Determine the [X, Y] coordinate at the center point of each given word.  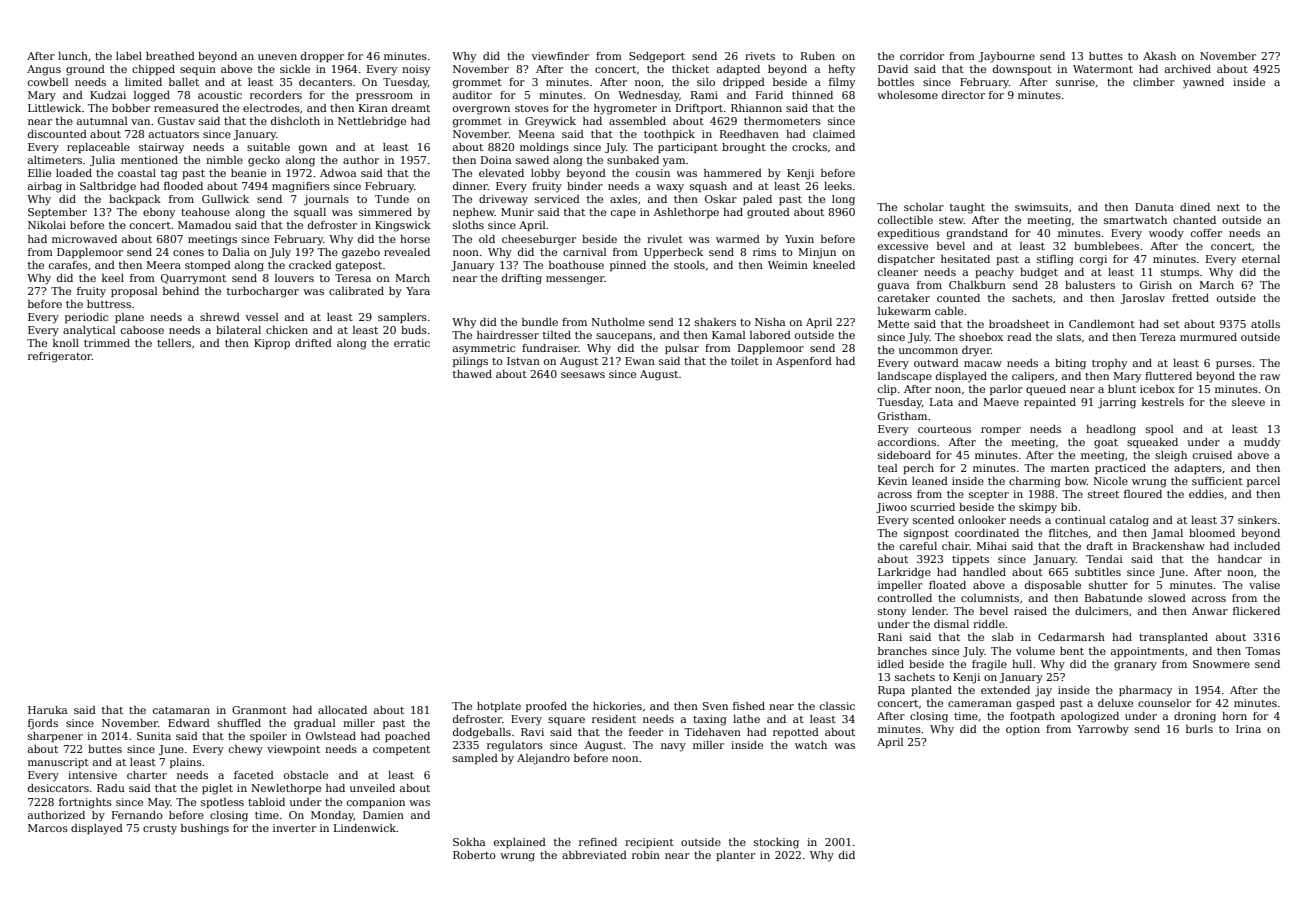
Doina [496, 160]
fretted [1190, 298]
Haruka [47, 710]
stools [689, 265]
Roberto [474, 855]
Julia [102, 161]
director [963, 95]
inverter [294, 828]
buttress [109, 304]
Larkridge [904, 573]
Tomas [1262, 651]
